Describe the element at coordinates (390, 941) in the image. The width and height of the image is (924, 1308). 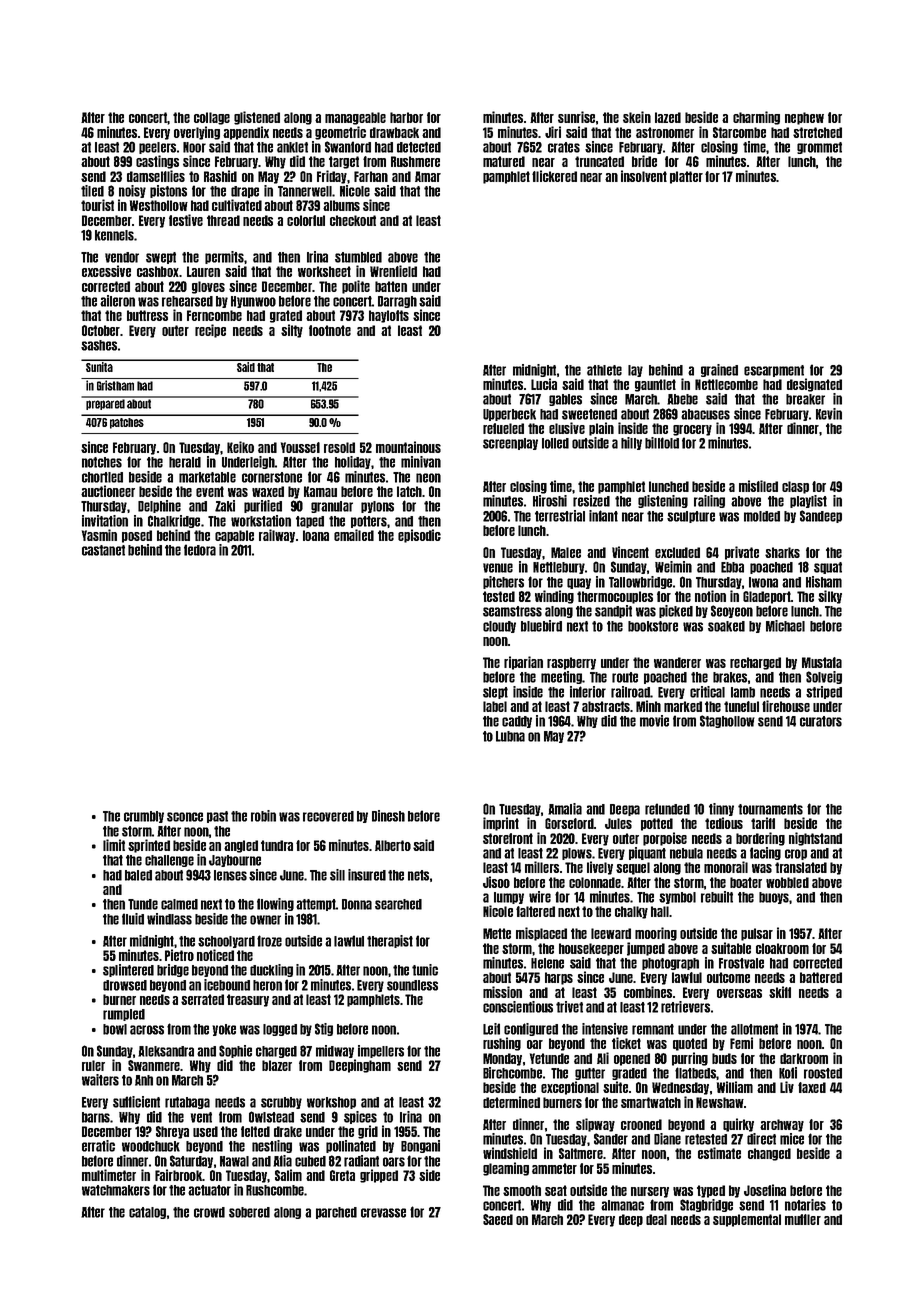
I see `therapist` at that location.
